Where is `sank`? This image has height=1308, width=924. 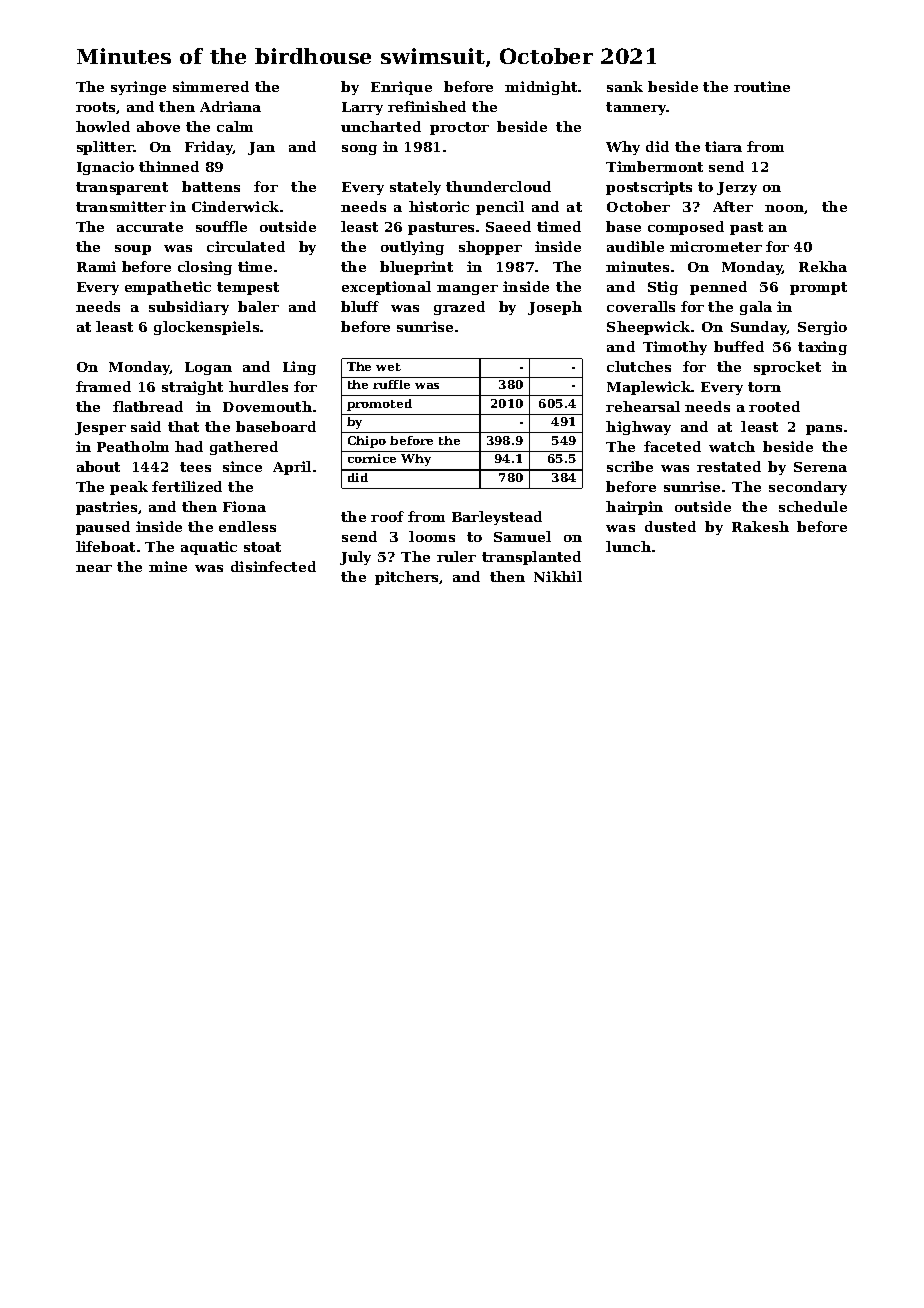
sank is located at coordinates (625, 86).
